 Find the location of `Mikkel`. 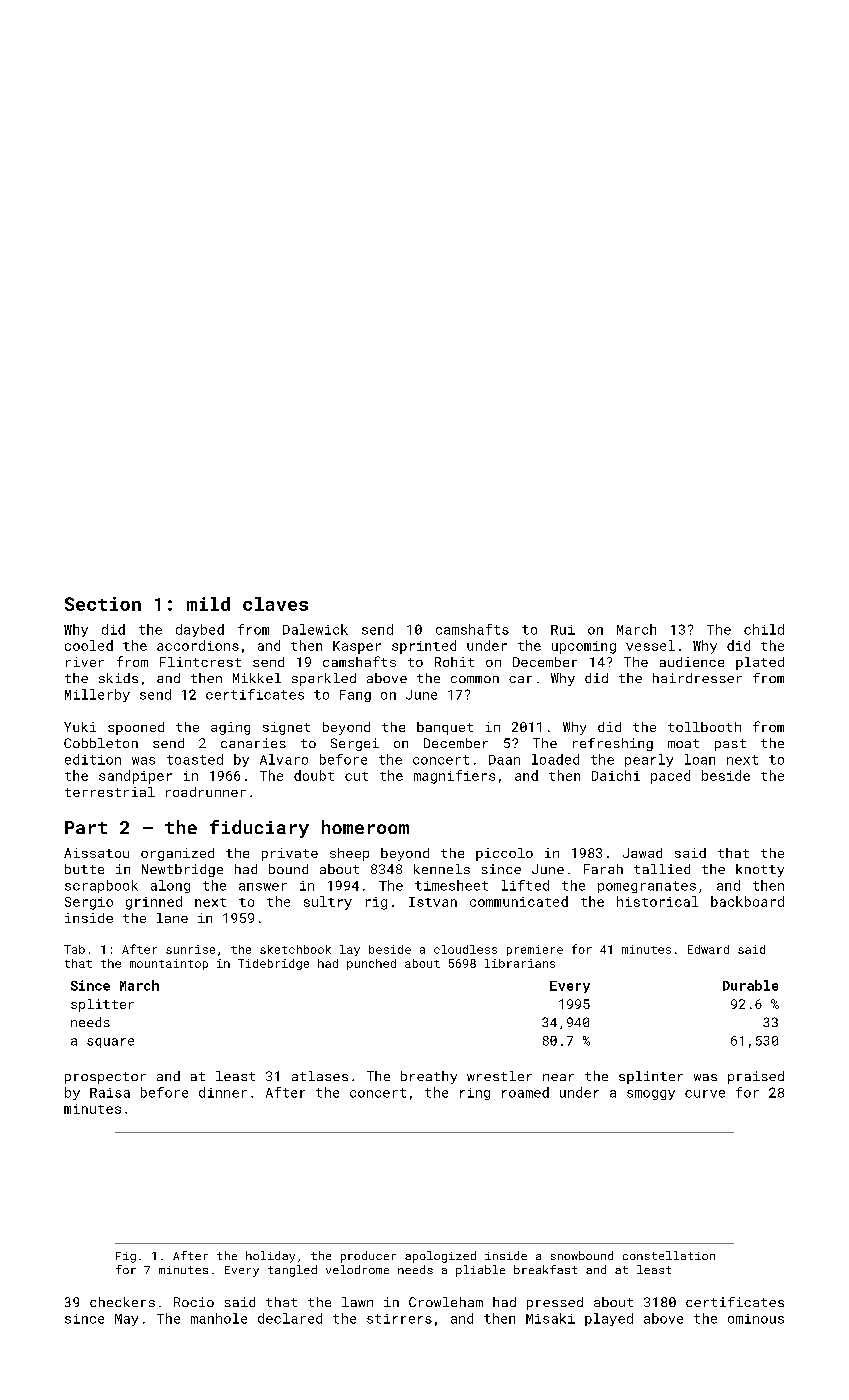

Mikkel is located at coordinates (257, 678).
